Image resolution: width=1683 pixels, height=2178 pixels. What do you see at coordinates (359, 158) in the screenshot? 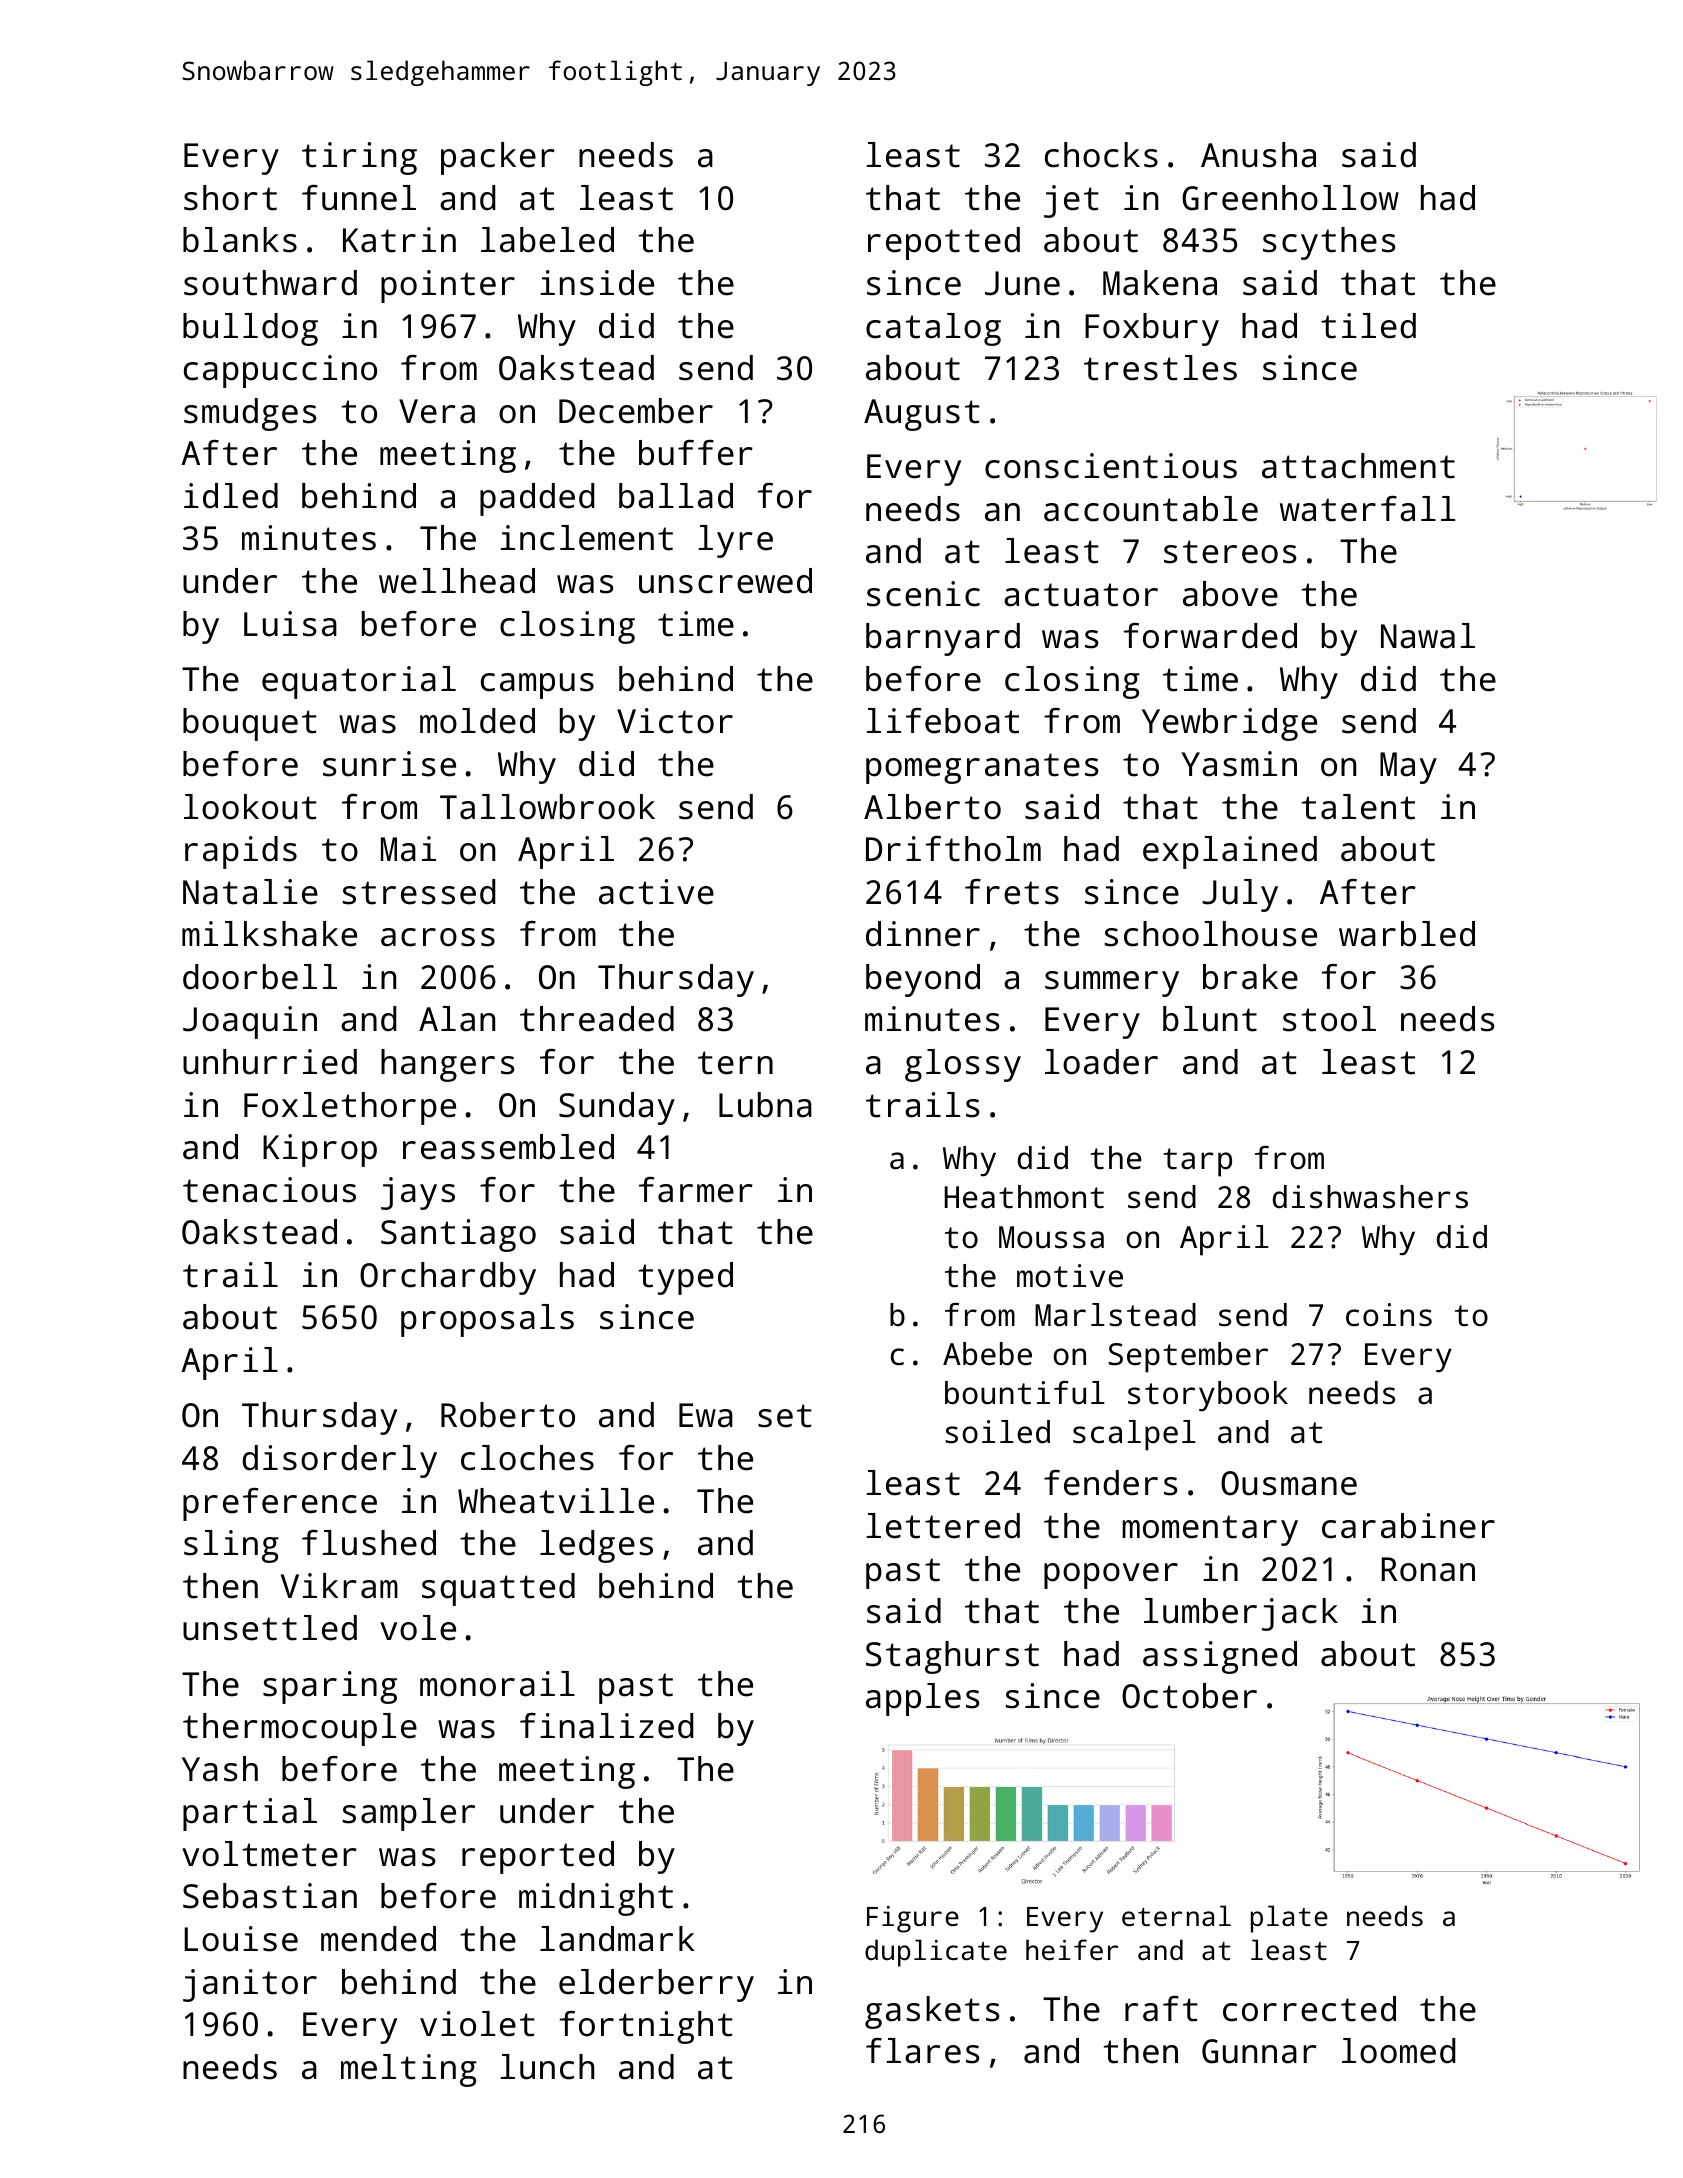
I see `tiring` at bounding box center [359, 158].
